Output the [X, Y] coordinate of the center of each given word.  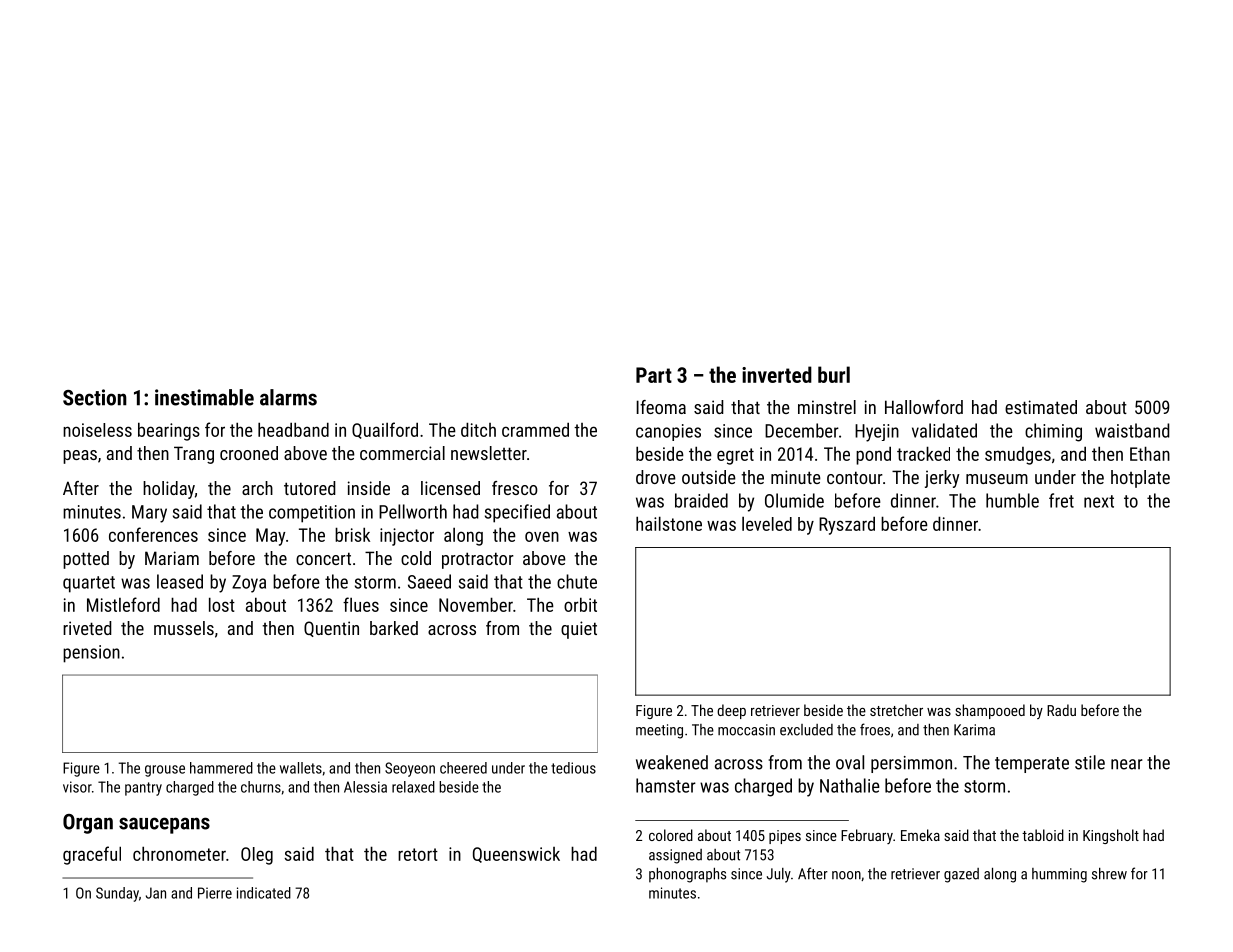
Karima [974, 730]
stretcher [896, 710]
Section [95, 397]
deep [731, 711]
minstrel [827, 407]
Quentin [331, 629]
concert [323, 558]
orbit [580, 604]
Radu [1061, 710]
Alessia [365, 787]
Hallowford [924, 407]
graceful [92, 855]
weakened [672, 762]
